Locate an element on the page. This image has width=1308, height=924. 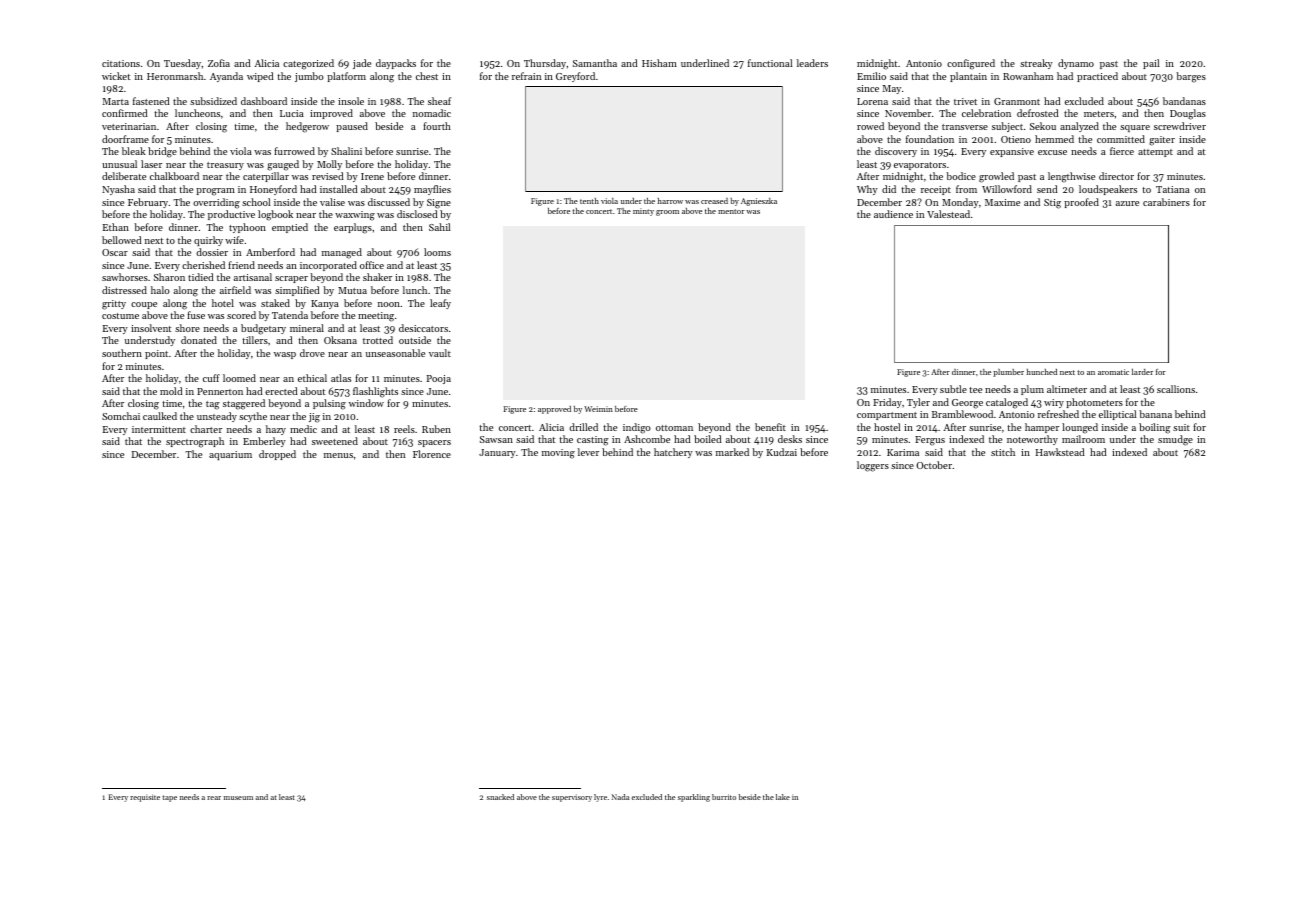
subtle is located at coordinates (953, 389).
